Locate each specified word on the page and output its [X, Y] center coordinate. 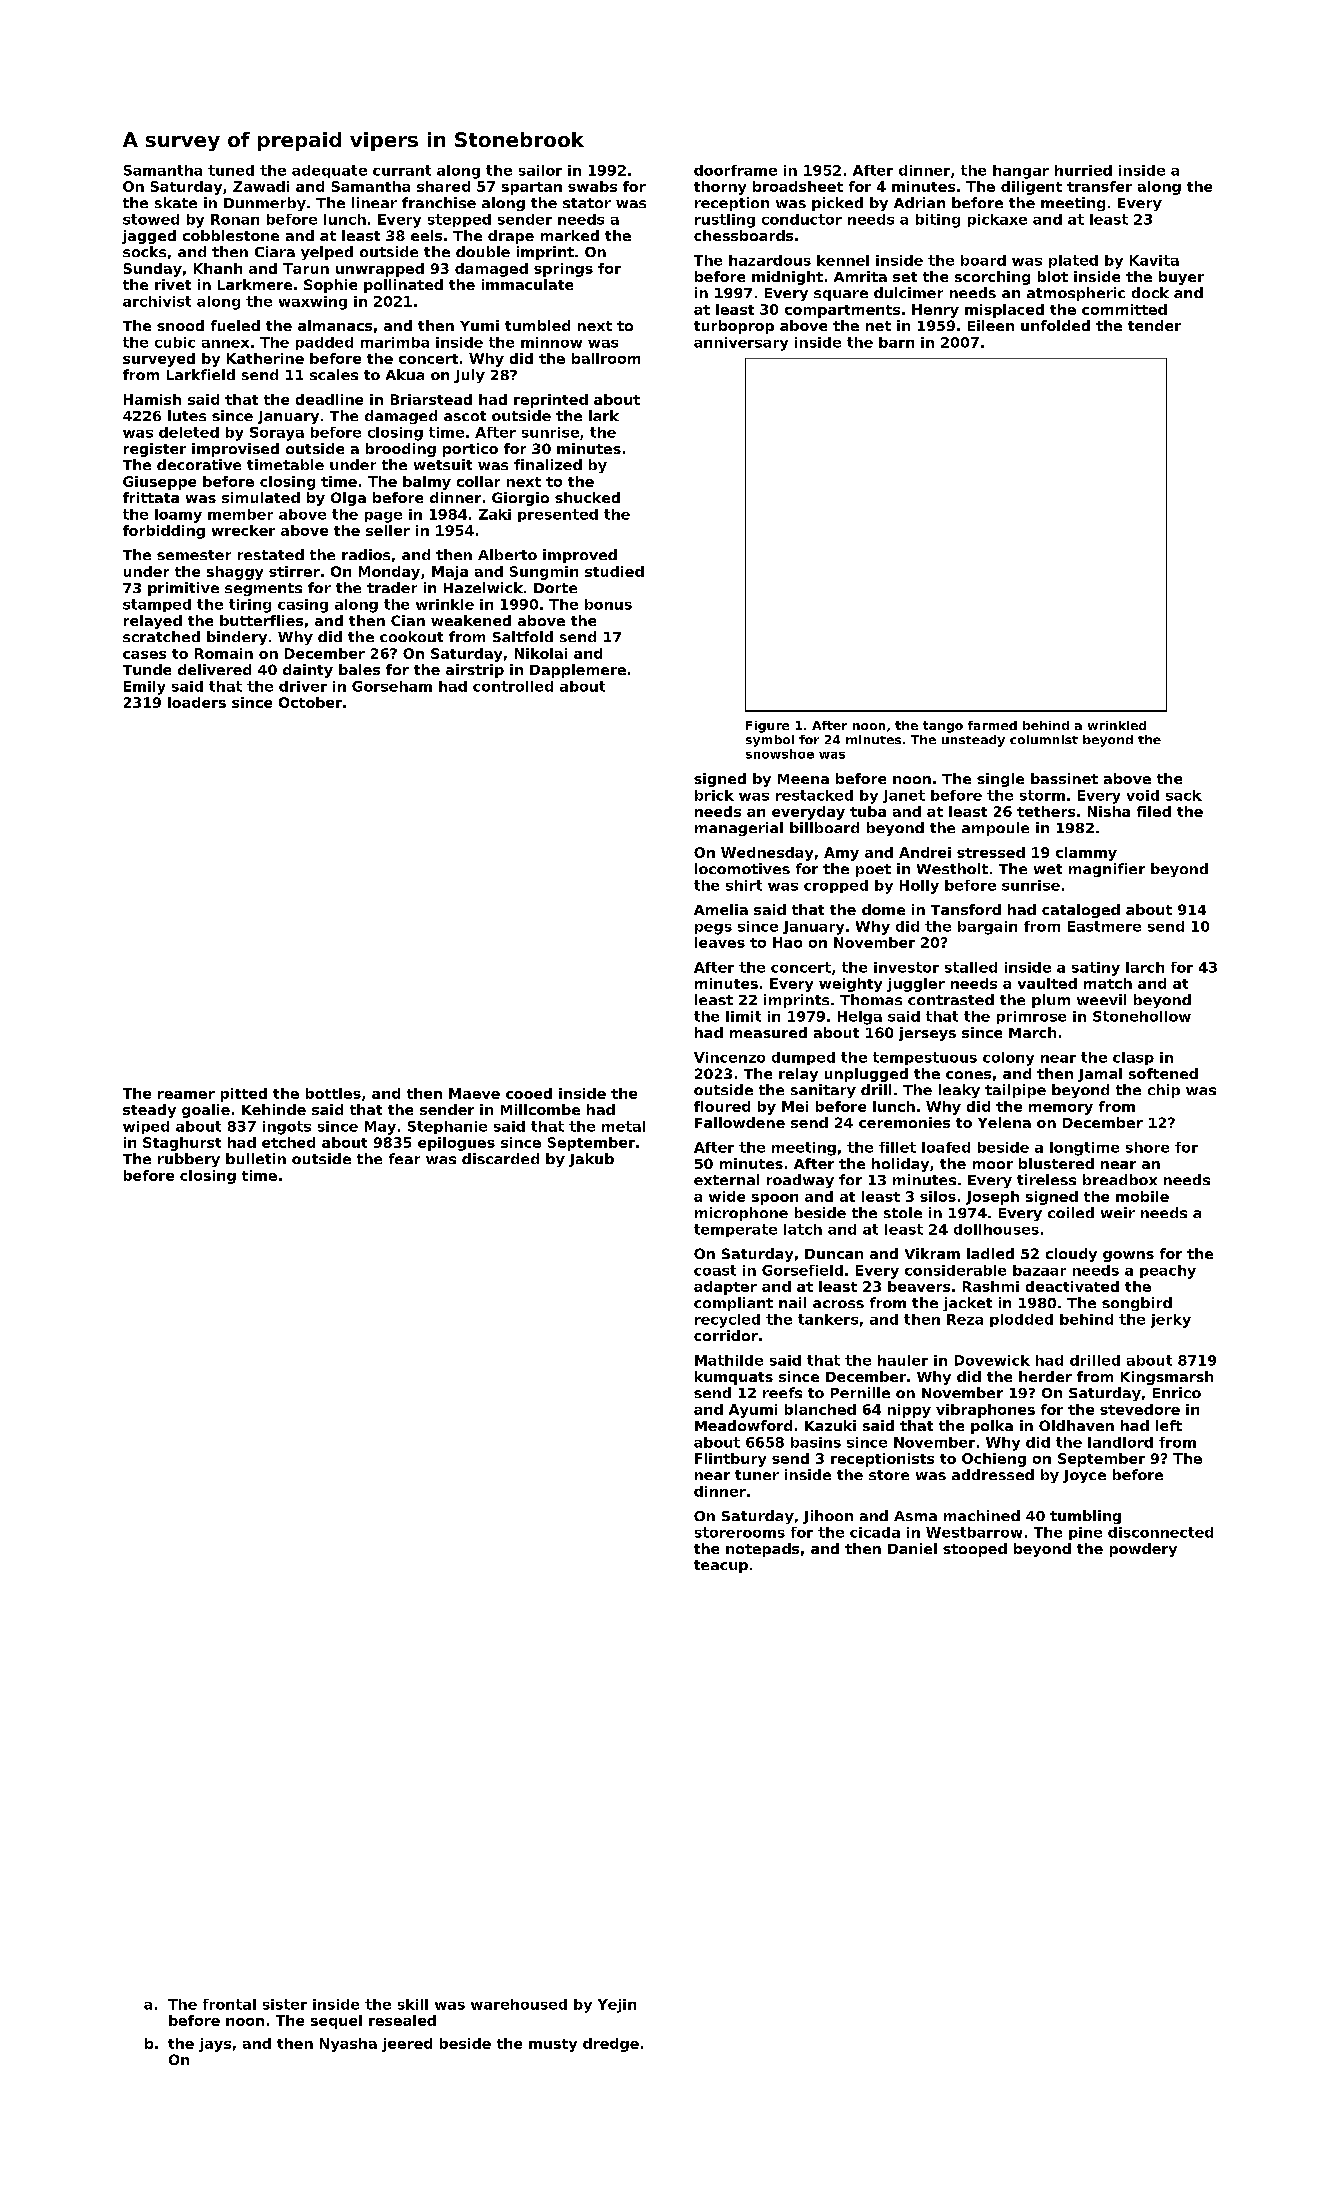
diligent [1031, 188]
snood [180, 325]
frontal [229, 2004]
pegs [713, 929]
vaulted [1047, 983]
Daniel [912, 1548]
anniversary [741, 344]
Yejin [617, 2006]
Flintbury [730, 1460]
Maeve [474, 1093]
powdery [1143, 1550]
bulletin [256, 1158]
